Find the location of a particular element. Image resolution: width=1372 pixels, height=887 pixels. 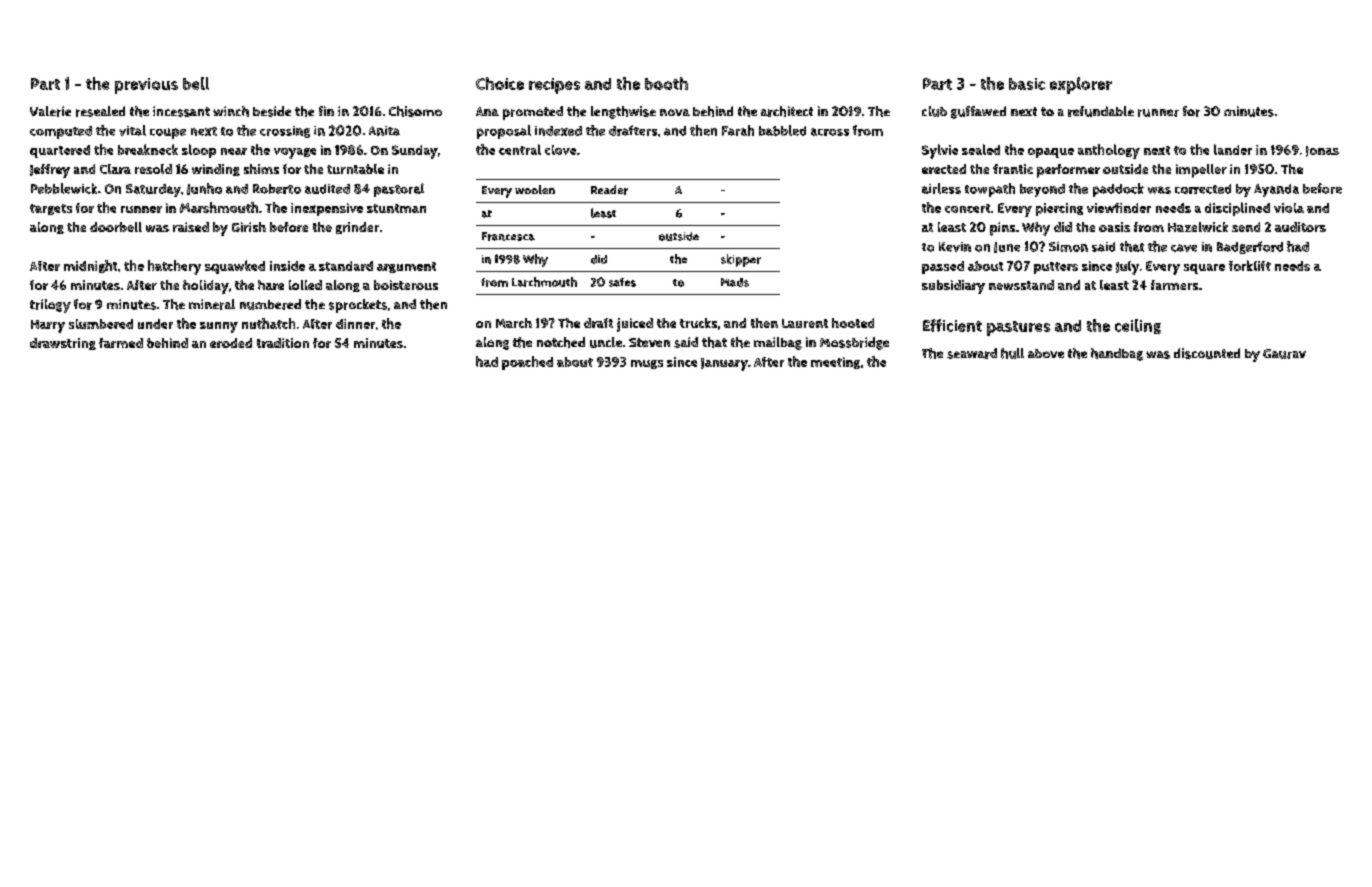

beside is located at coordinates (272, 111).
